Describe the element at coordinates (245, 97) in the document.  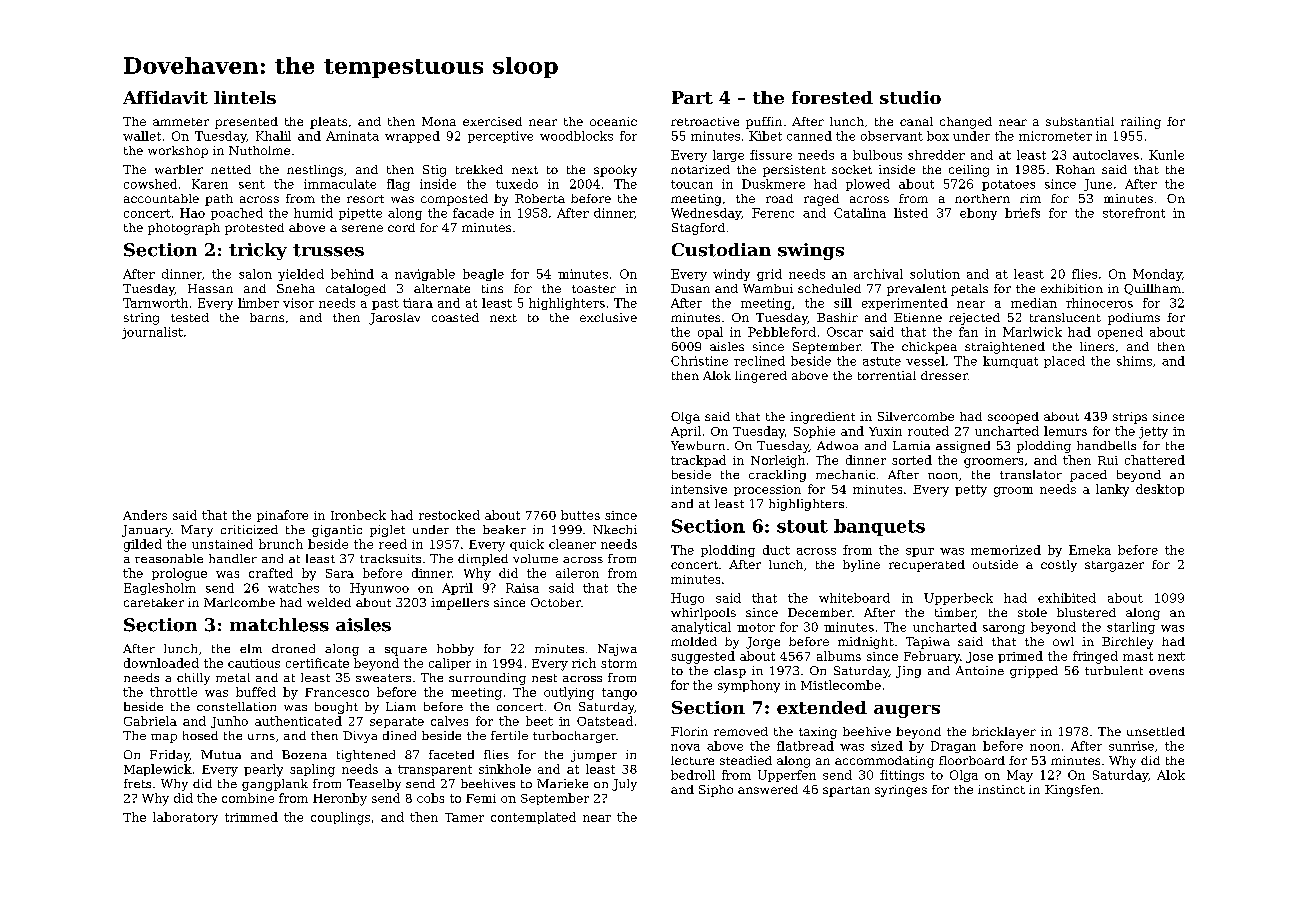
I see `lintels` at that location.
